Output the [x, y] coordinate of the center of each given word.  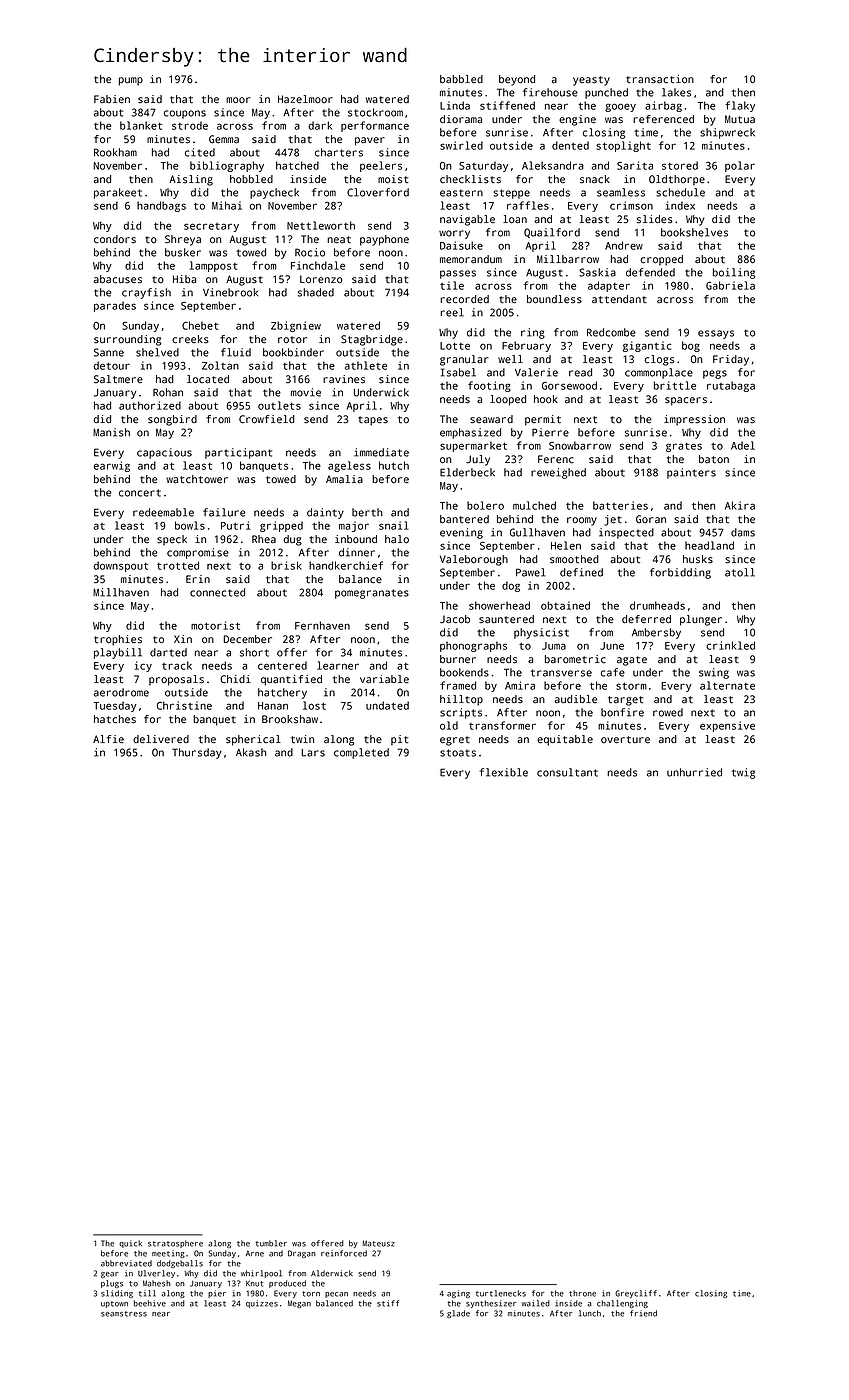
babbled [461, 79]
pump [131, 81]
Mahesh [157, 1283]
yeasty [591, 81]
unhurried [694, 772]
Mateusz [379, 1243]
